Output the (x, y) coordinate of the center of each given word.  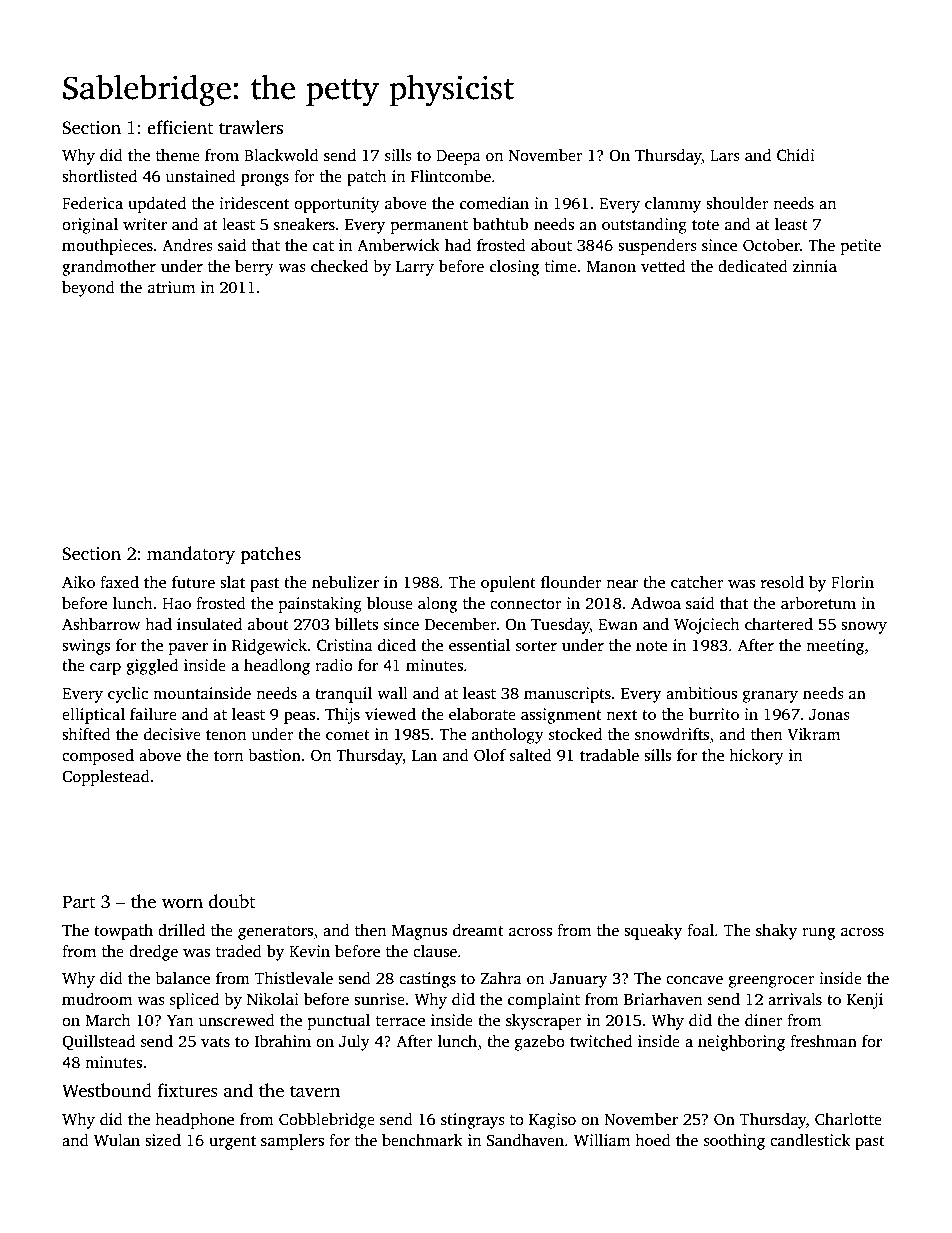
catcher (697, 582)
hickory (756, 757)
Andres (187, 245)
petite (861, 247)
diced (397, 645)
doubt (232, 901)
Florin (852, 582)
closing (514, 268)
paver (188, 649)
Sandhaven (525, 1140)
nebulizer (345, 582)
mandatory (191, 555)
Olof (490, 755)
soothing (734, 1142)
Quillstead (98, 1042)
